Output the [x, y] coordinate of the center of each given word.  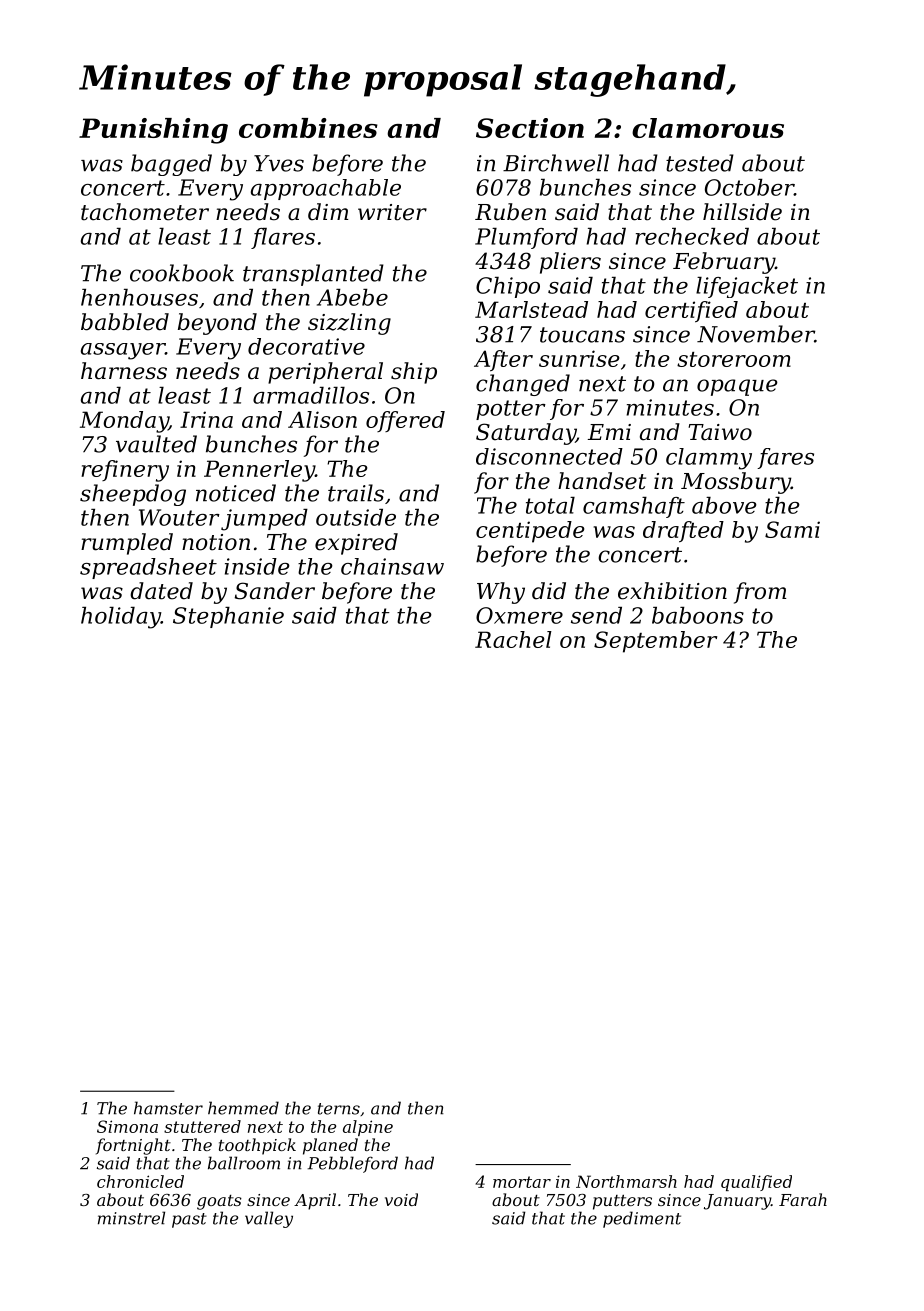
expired [356, 544]
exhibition [672, 591]
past [189, 1220]
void [401, 1199]
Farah [803, 1199]
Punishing [153, 131]
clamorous [708, 128]
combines [308, 128]
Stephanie [228, 617]
